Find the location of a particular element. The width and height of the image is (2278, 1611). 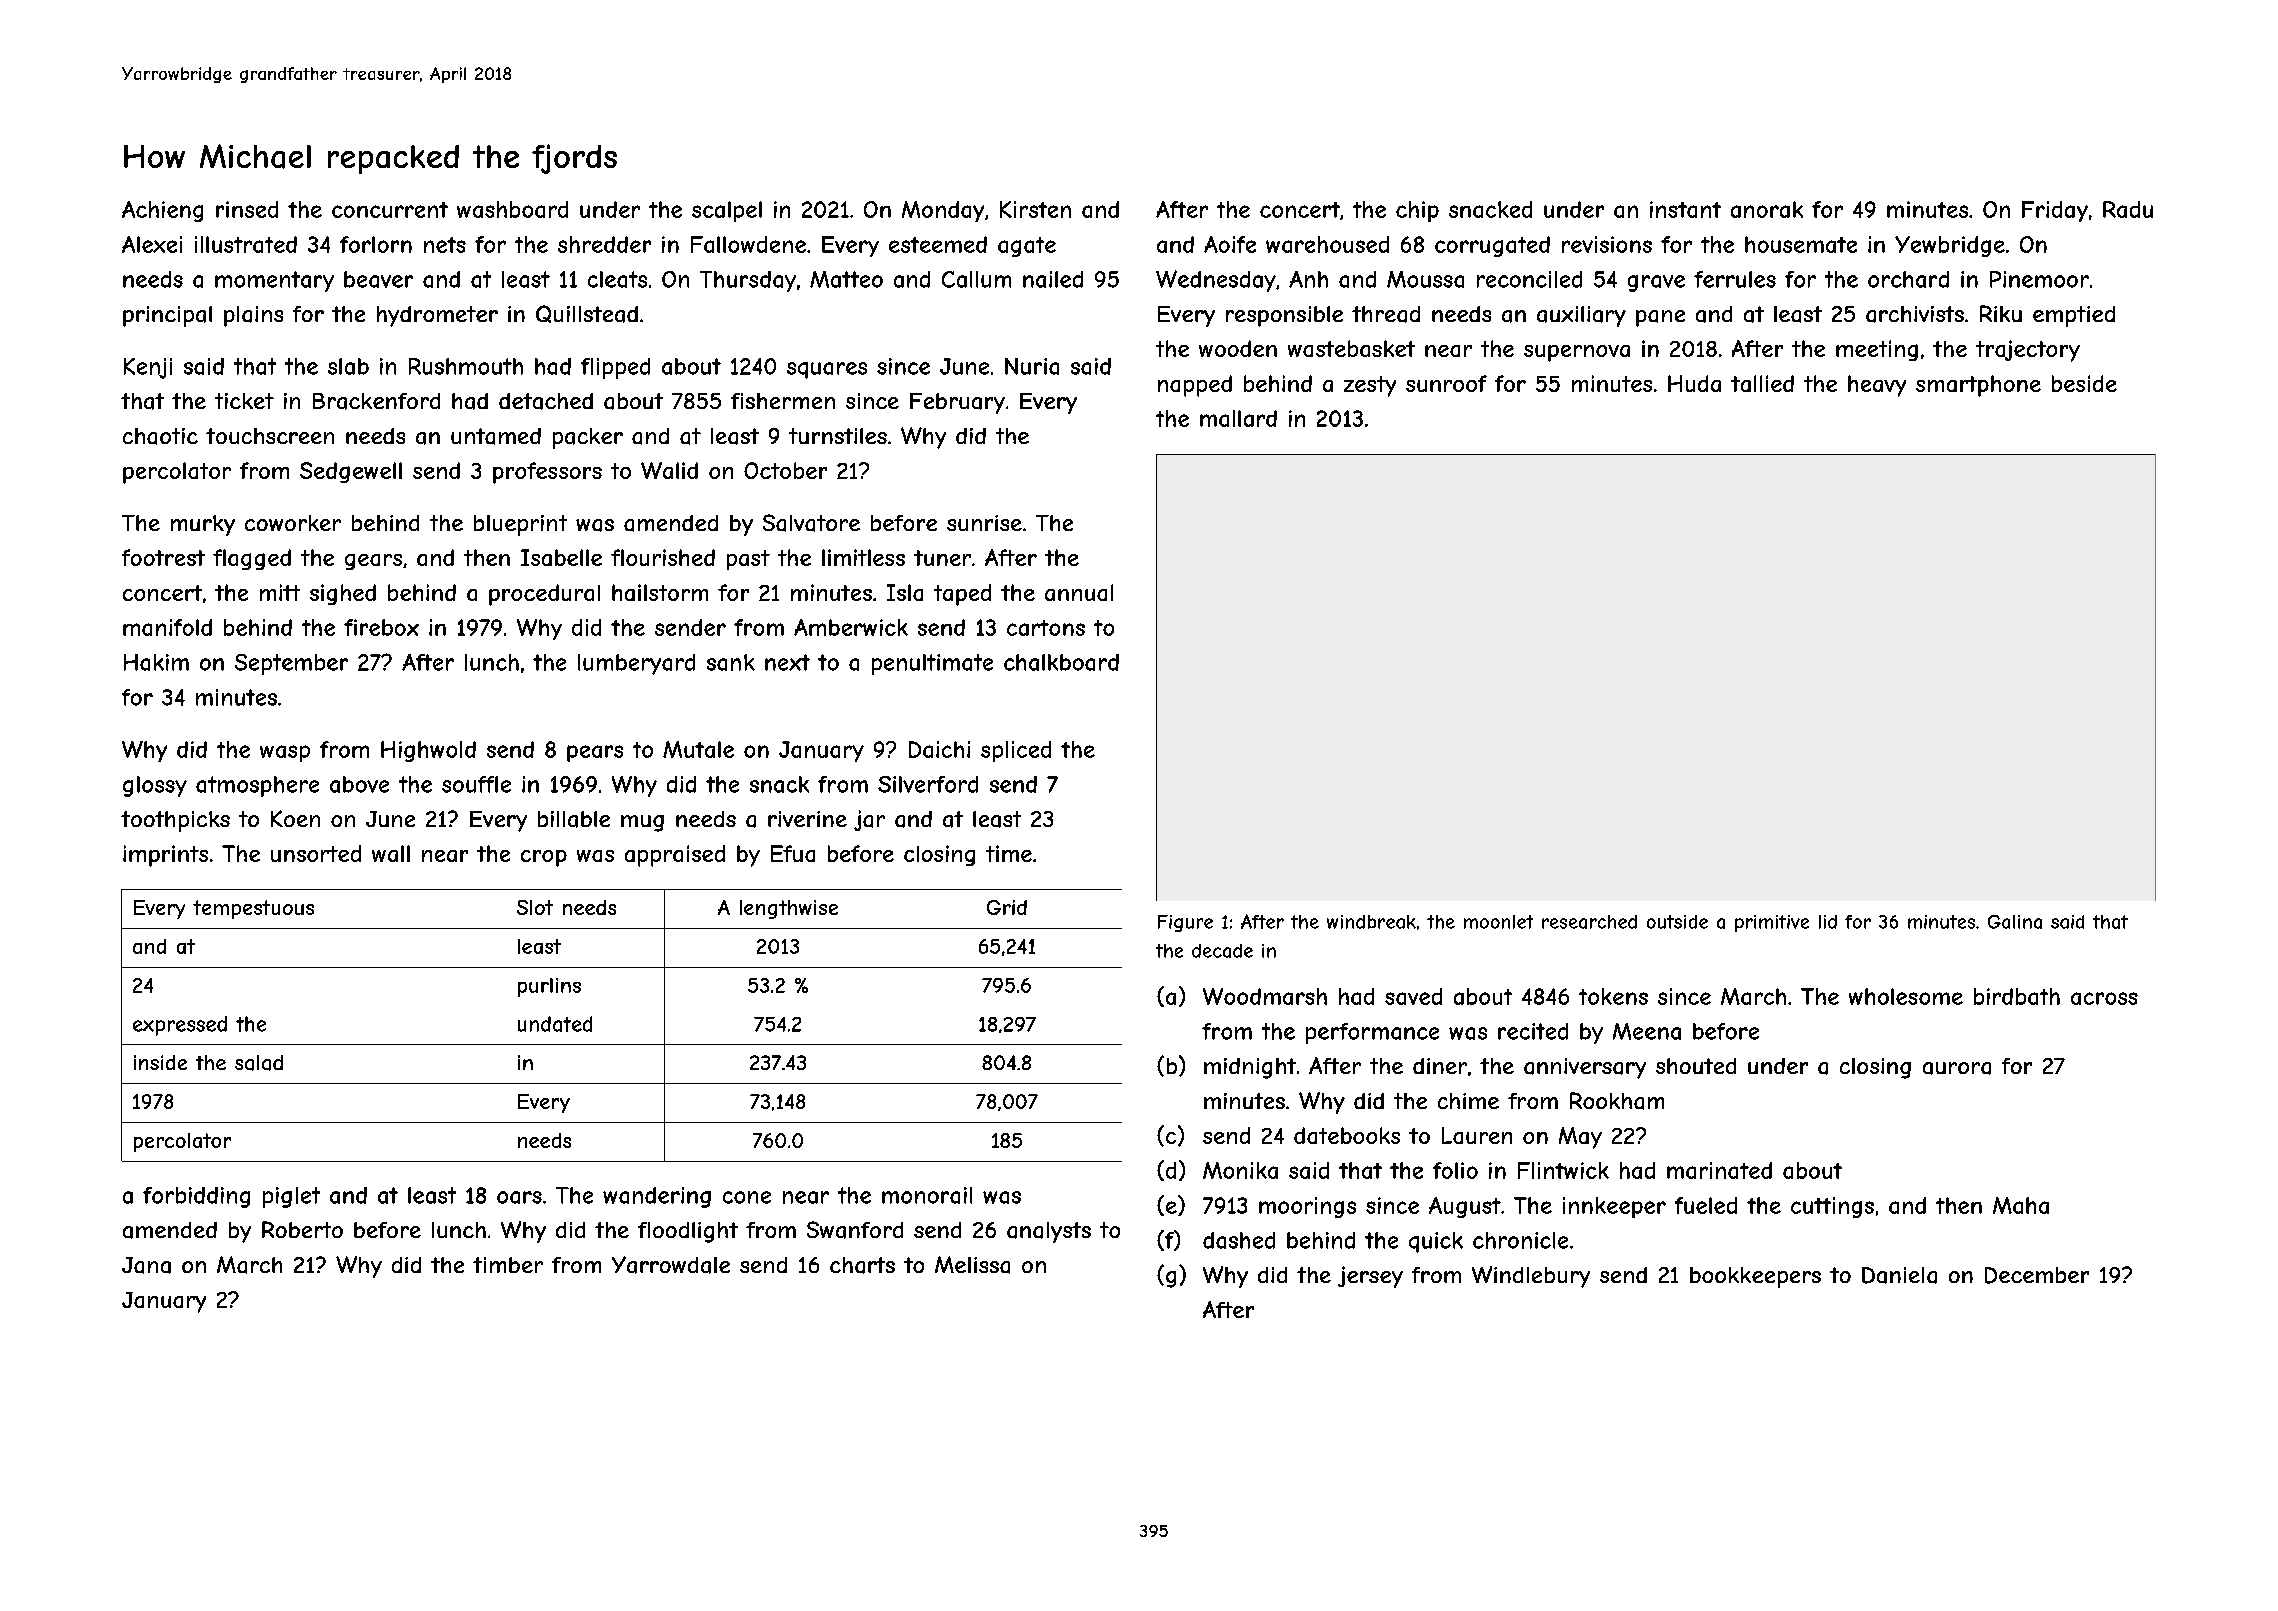

Melissa is located at coordinates (972, 1265).
